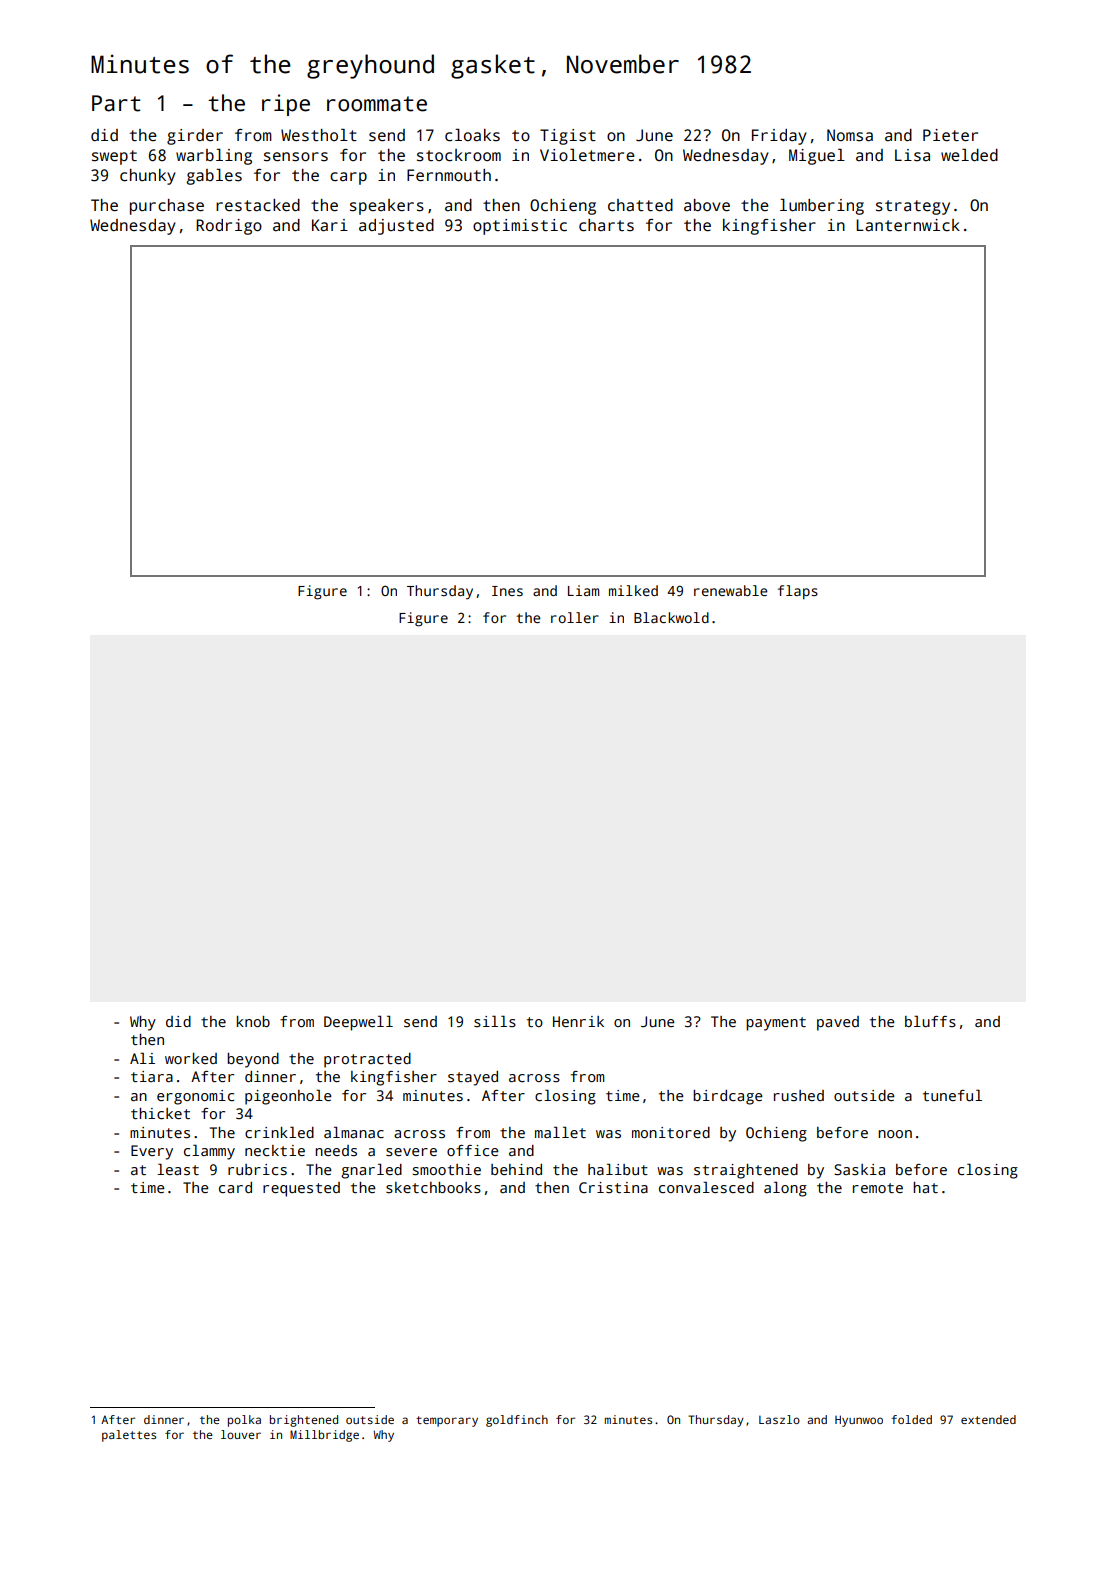 The image size is (1116, 1578). What do you see at coordinates (730, 590) in the document?
I see `renewable` at bounding box center [730, 590].
